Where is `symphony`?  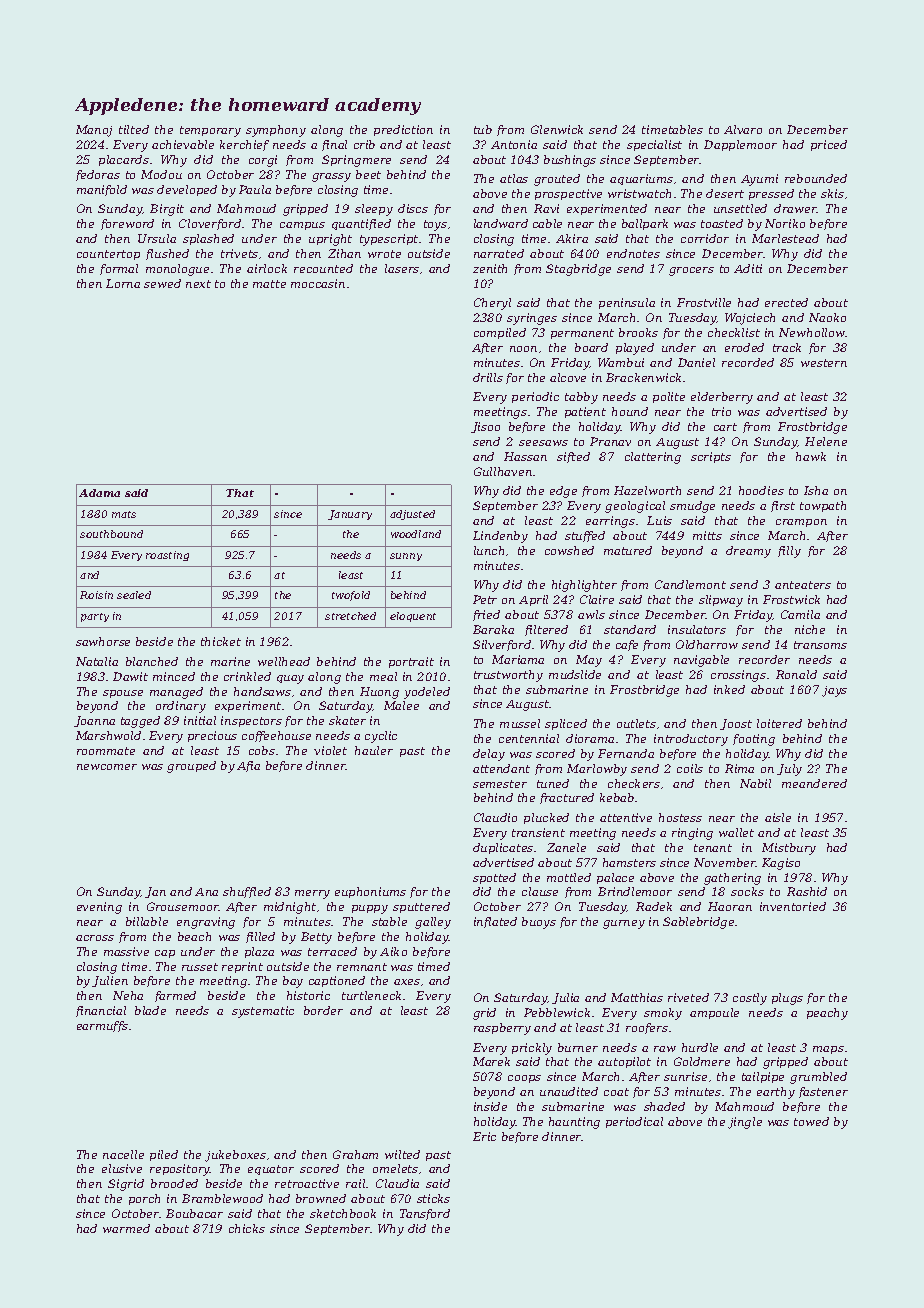
symphony is located at coordinates (276, 131).
